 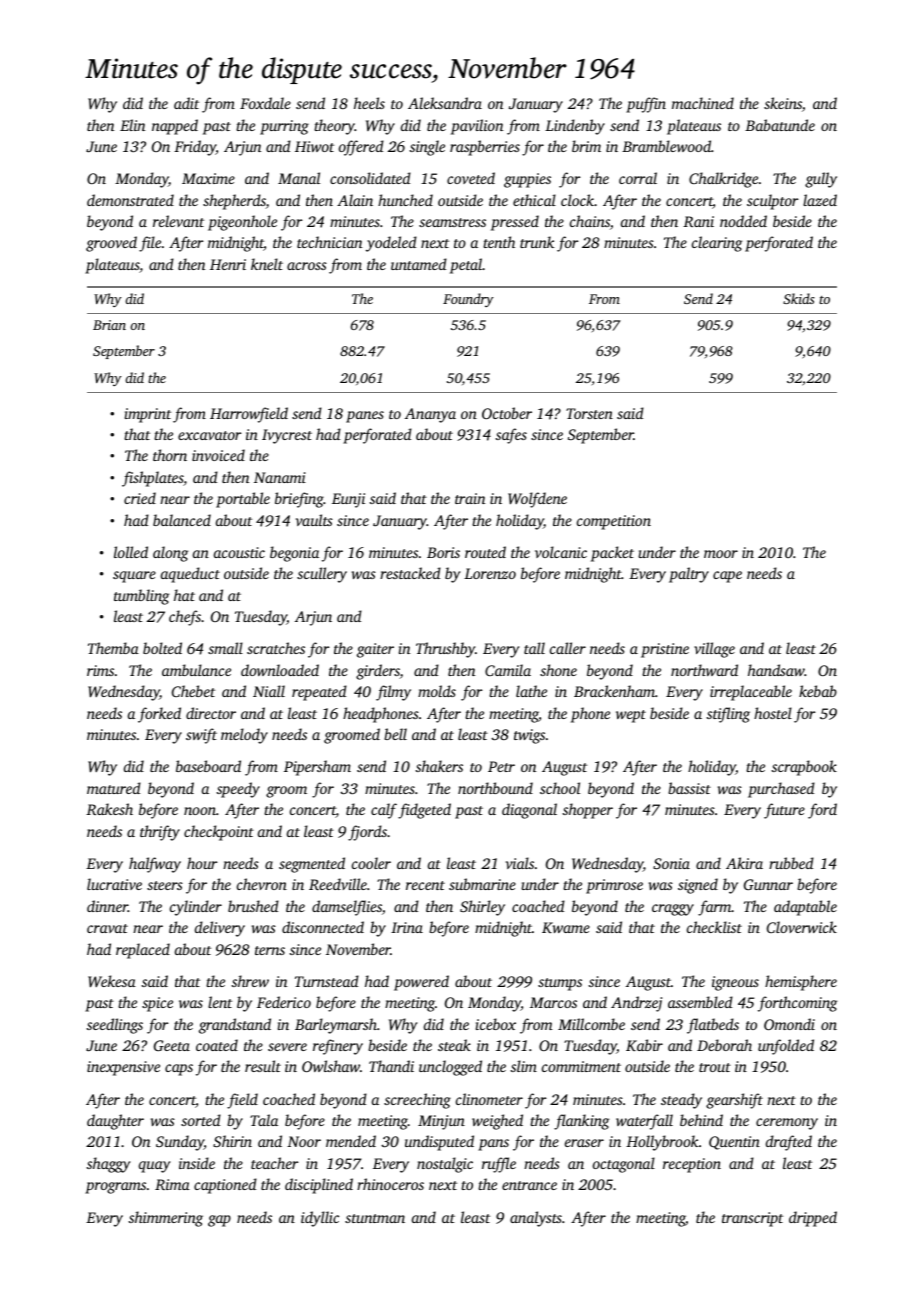 I want to click on Shirin, so click(x=232, y=1141).
